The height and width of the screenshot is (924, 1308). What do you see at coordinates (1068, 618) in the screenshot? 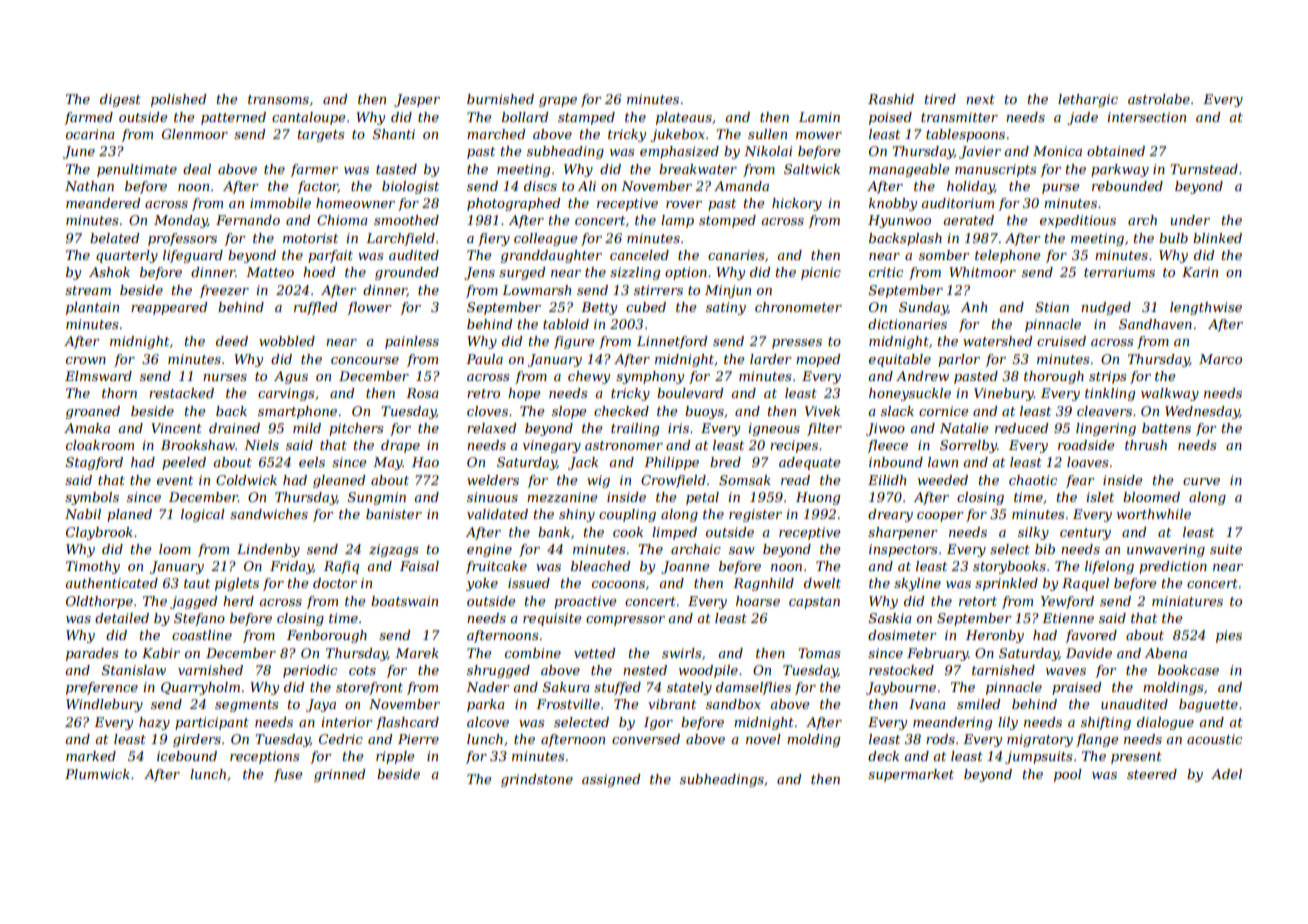
I see `Etienne` at bounding box center [1068, 618].
